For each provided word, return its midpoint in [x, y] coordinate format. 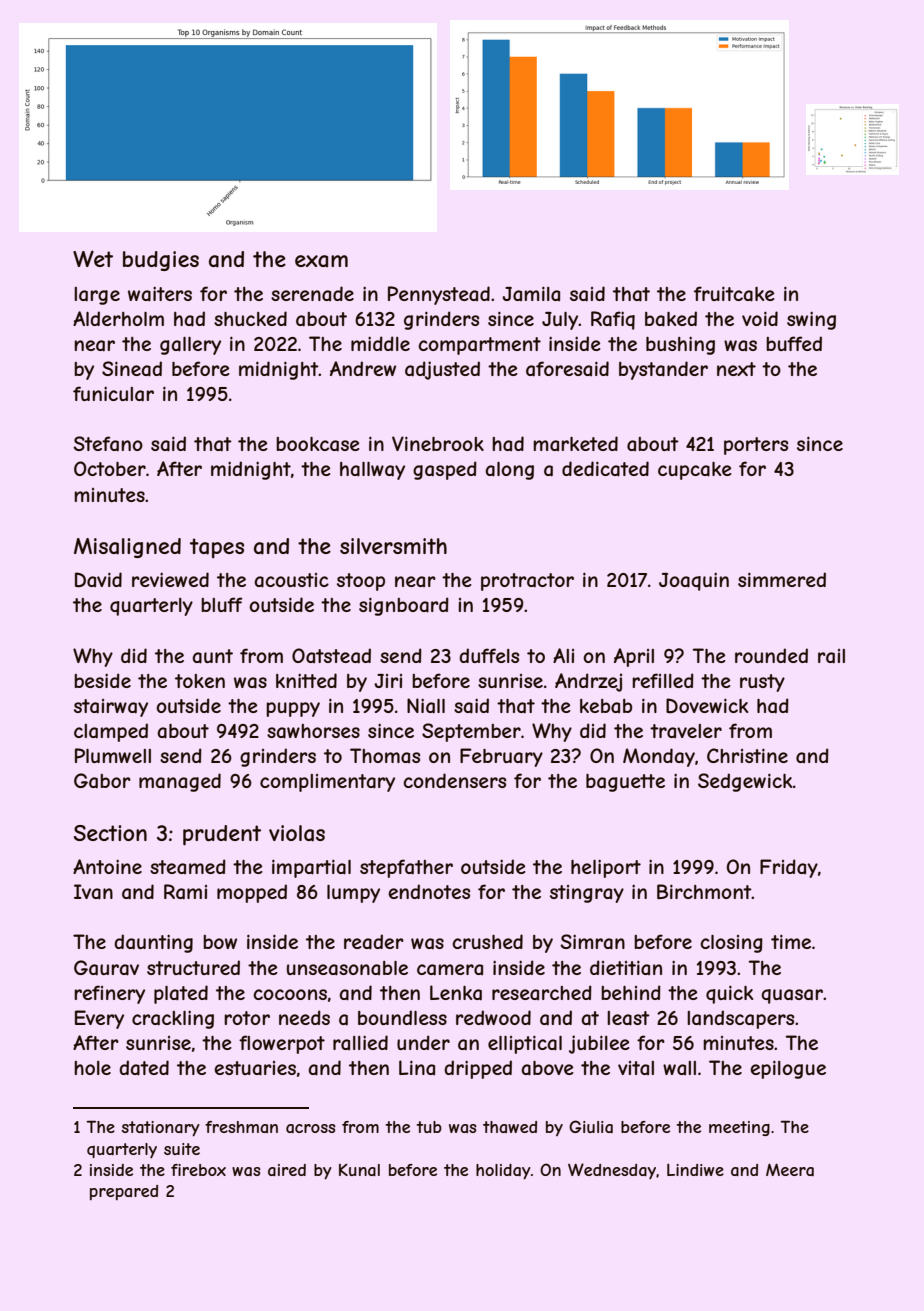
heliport [606, 868]
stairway [111, 708]
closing [731, 944]
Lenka [456, 993]
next [736, 369]
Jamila [531, 293]
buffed [794, 343]
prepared [124, 1192]
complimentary [327, 783]
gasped [445, 470]
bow [220, 942]
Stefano [108, 444]
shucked [250, 318]
